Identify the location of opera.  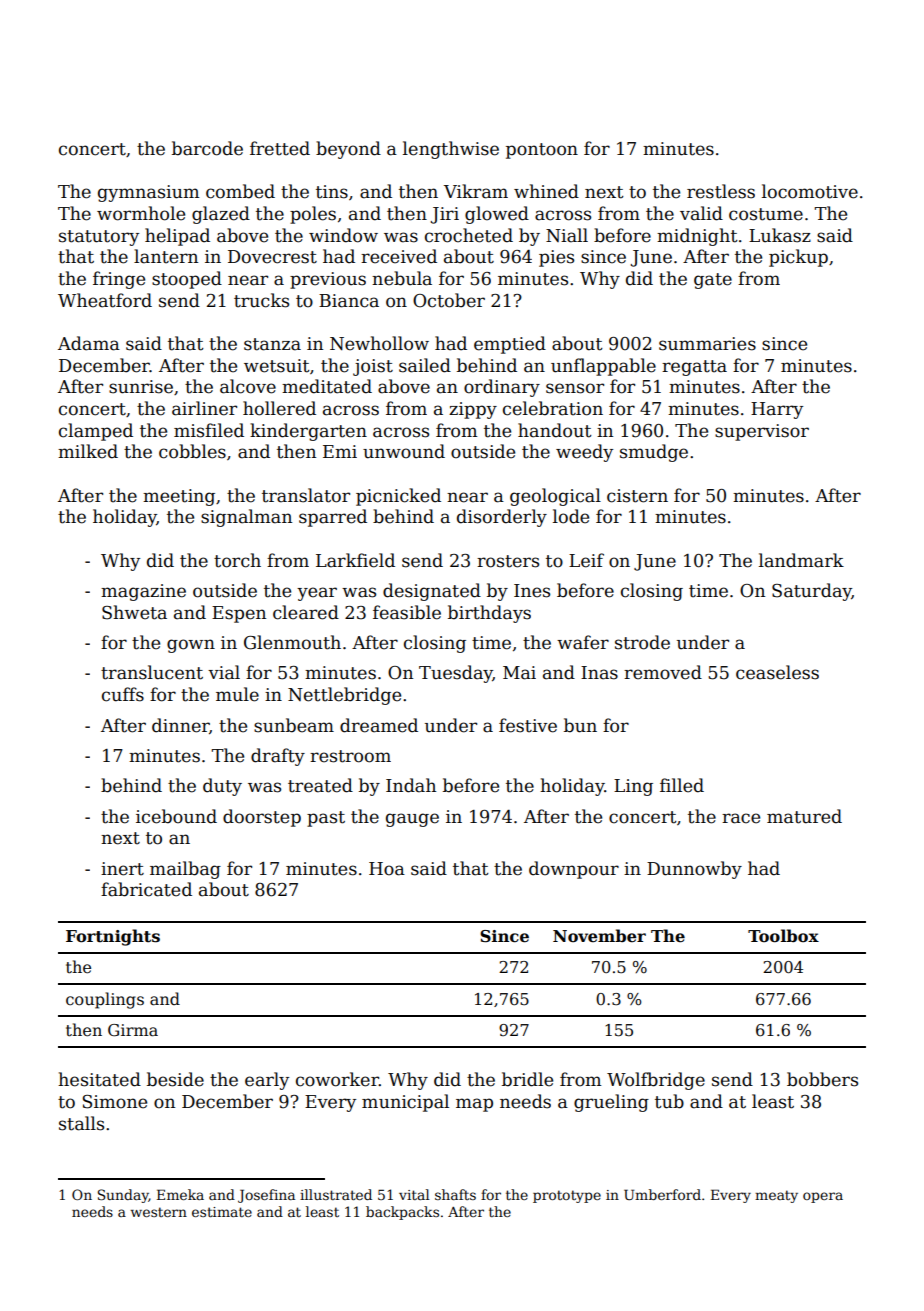
(823, 1197).
